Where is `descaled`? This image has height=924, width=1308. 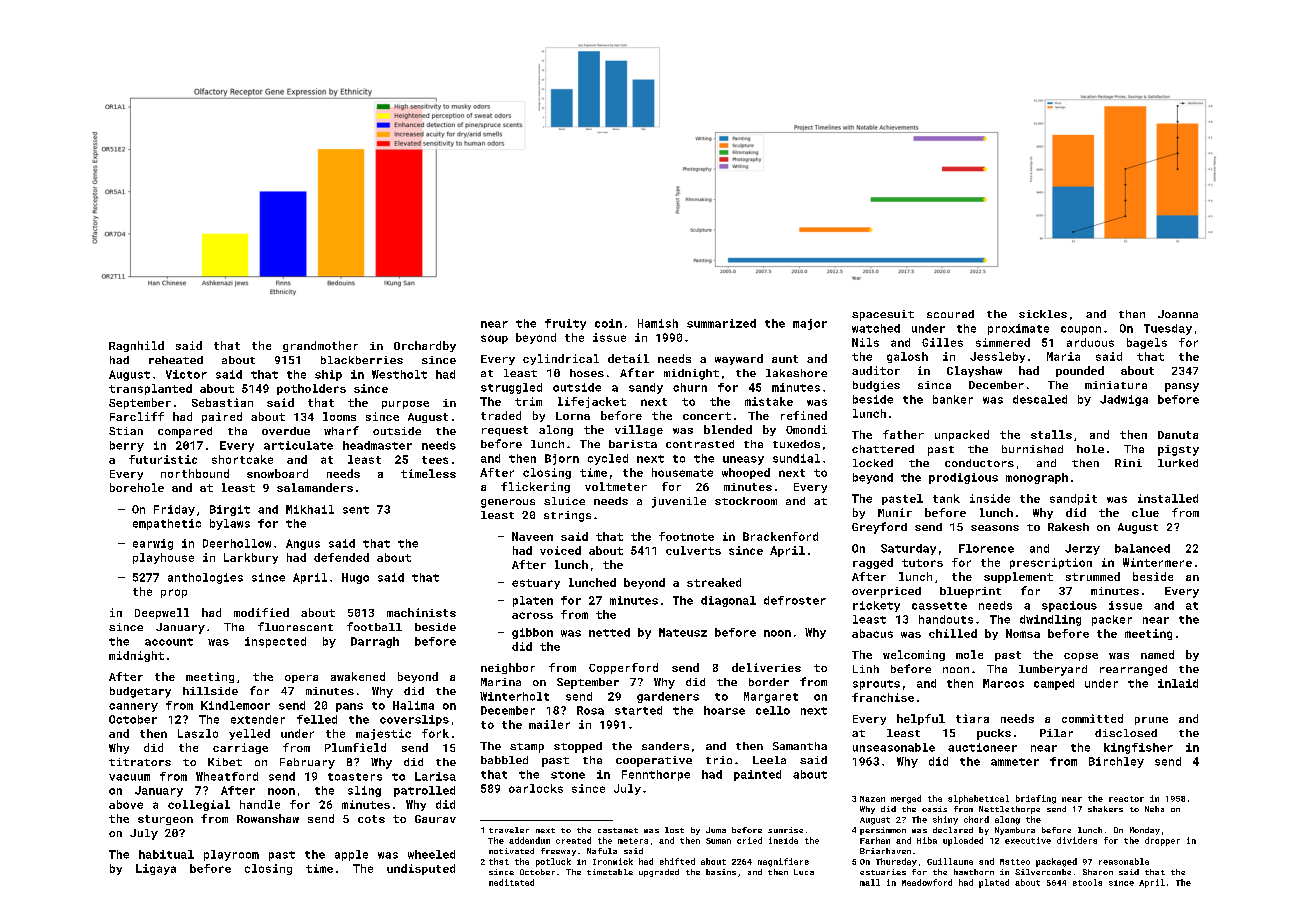 descaled is located at coordinates (1040, 399).
